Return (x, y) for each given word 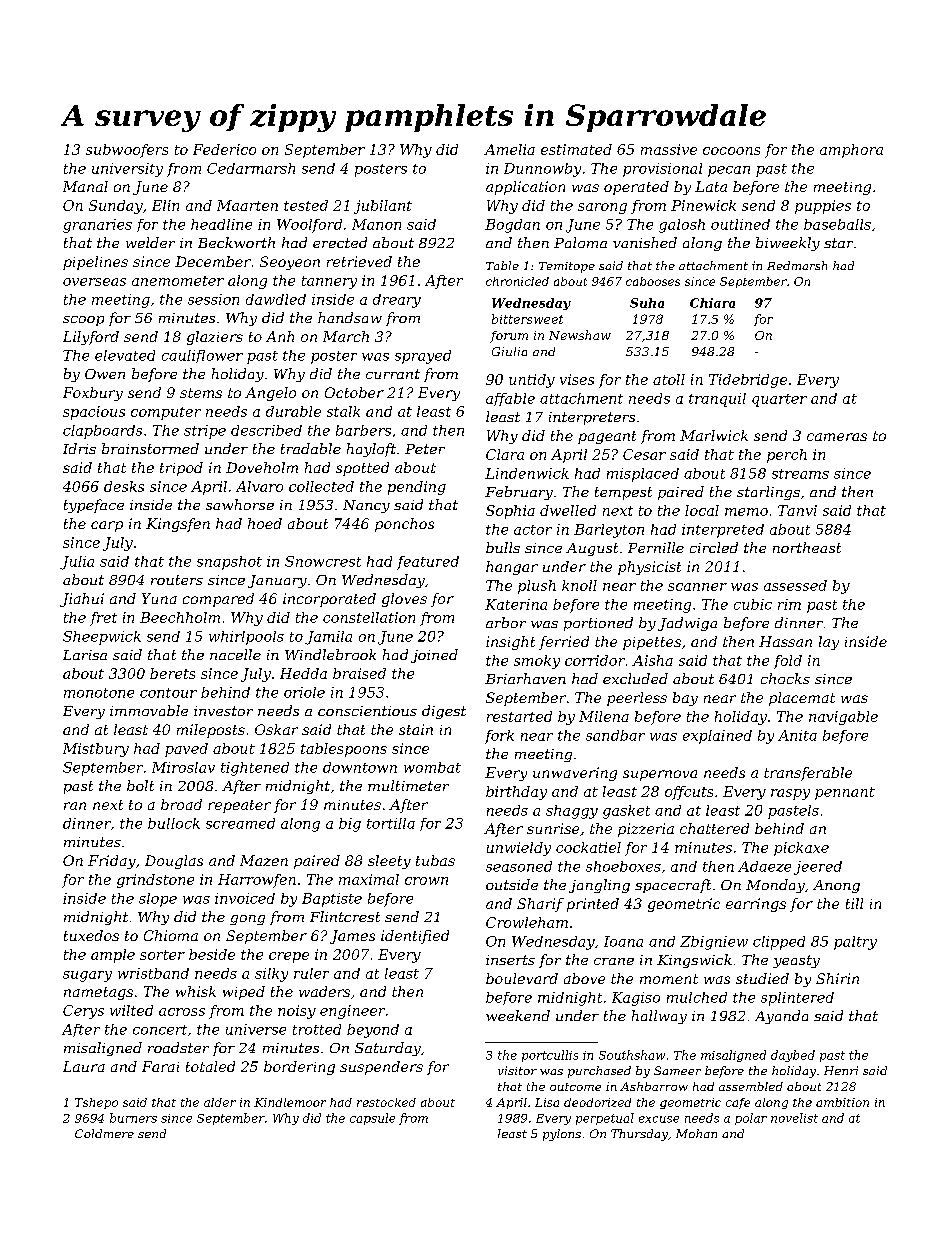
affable (510, 399)
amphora (851, 151)
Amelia (509, 149)
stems (201, 393)
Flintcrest (345, 916)
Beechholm (180, 617)
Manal (85, 186)
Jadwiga (687, 624)
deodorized (597, 1102)
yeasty (796, 961)
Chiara (712, 303)
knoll (579, 585)
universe (256, 1029)
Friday (112, 862)
